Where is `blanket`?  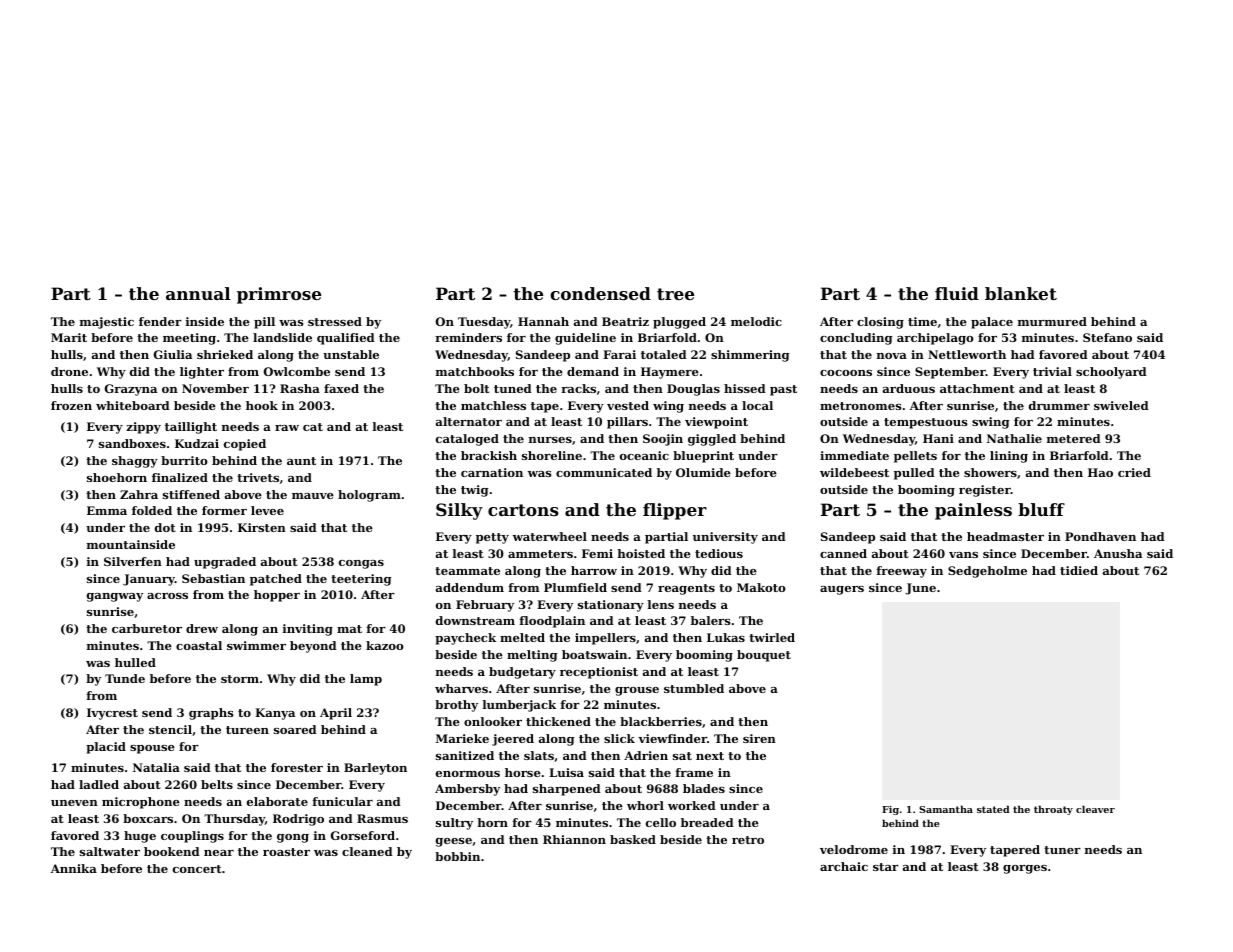 blanket is located at coordinates (1021, 293).
